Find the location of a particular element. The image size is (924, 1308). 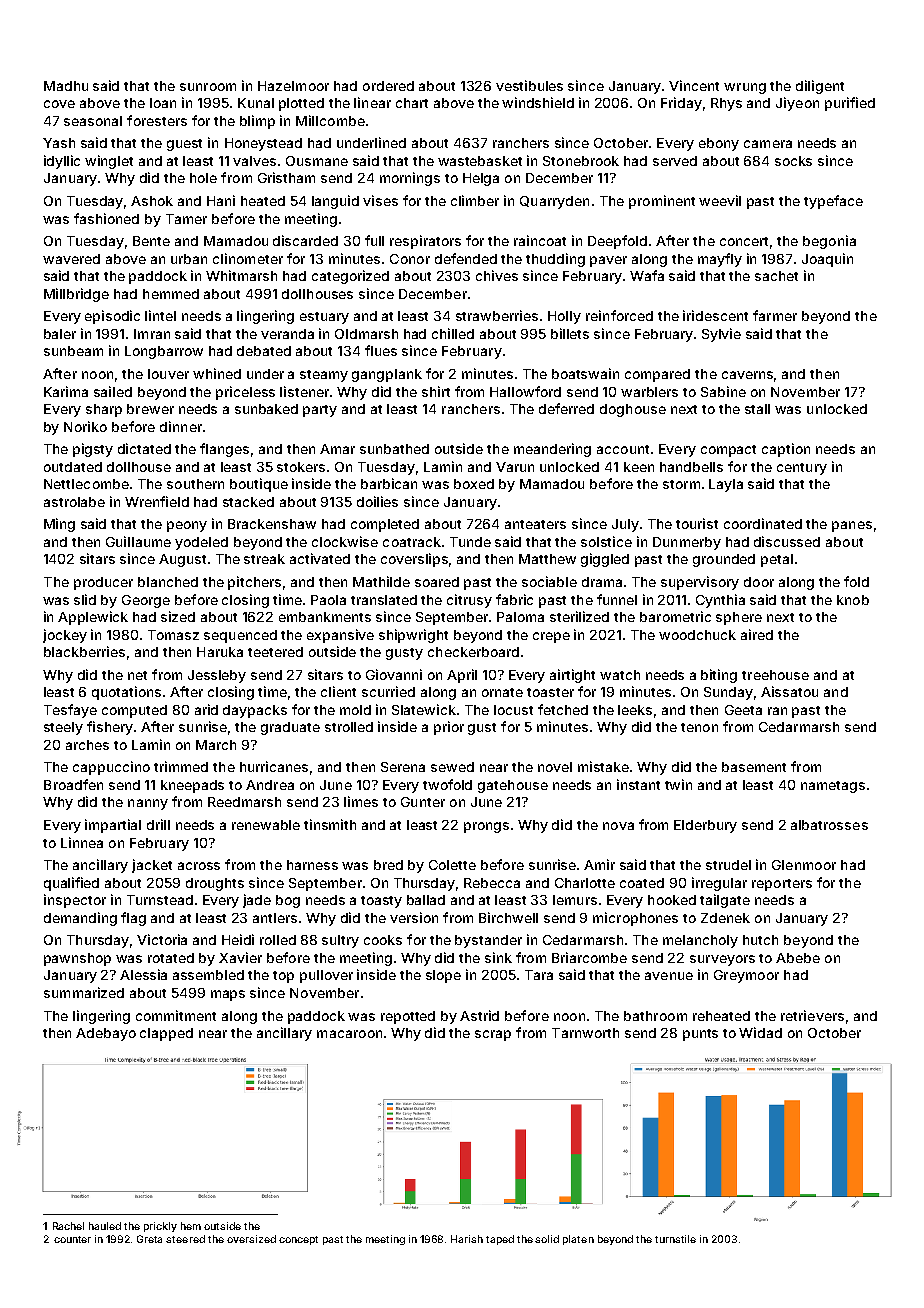

gatehouse is located at coordinates (513, 786).
